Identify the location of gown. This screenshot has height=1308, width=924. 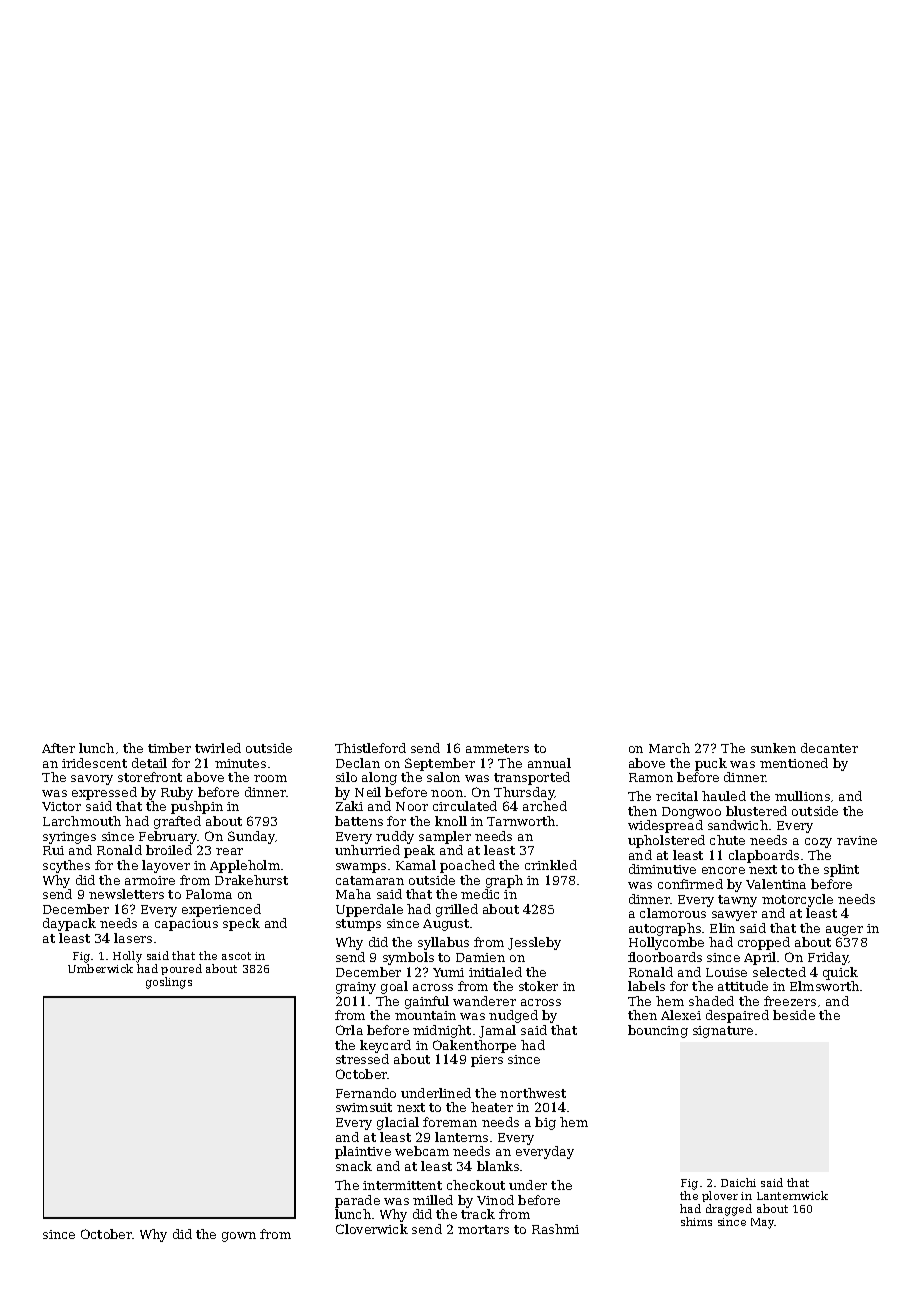
(239, 1237).
